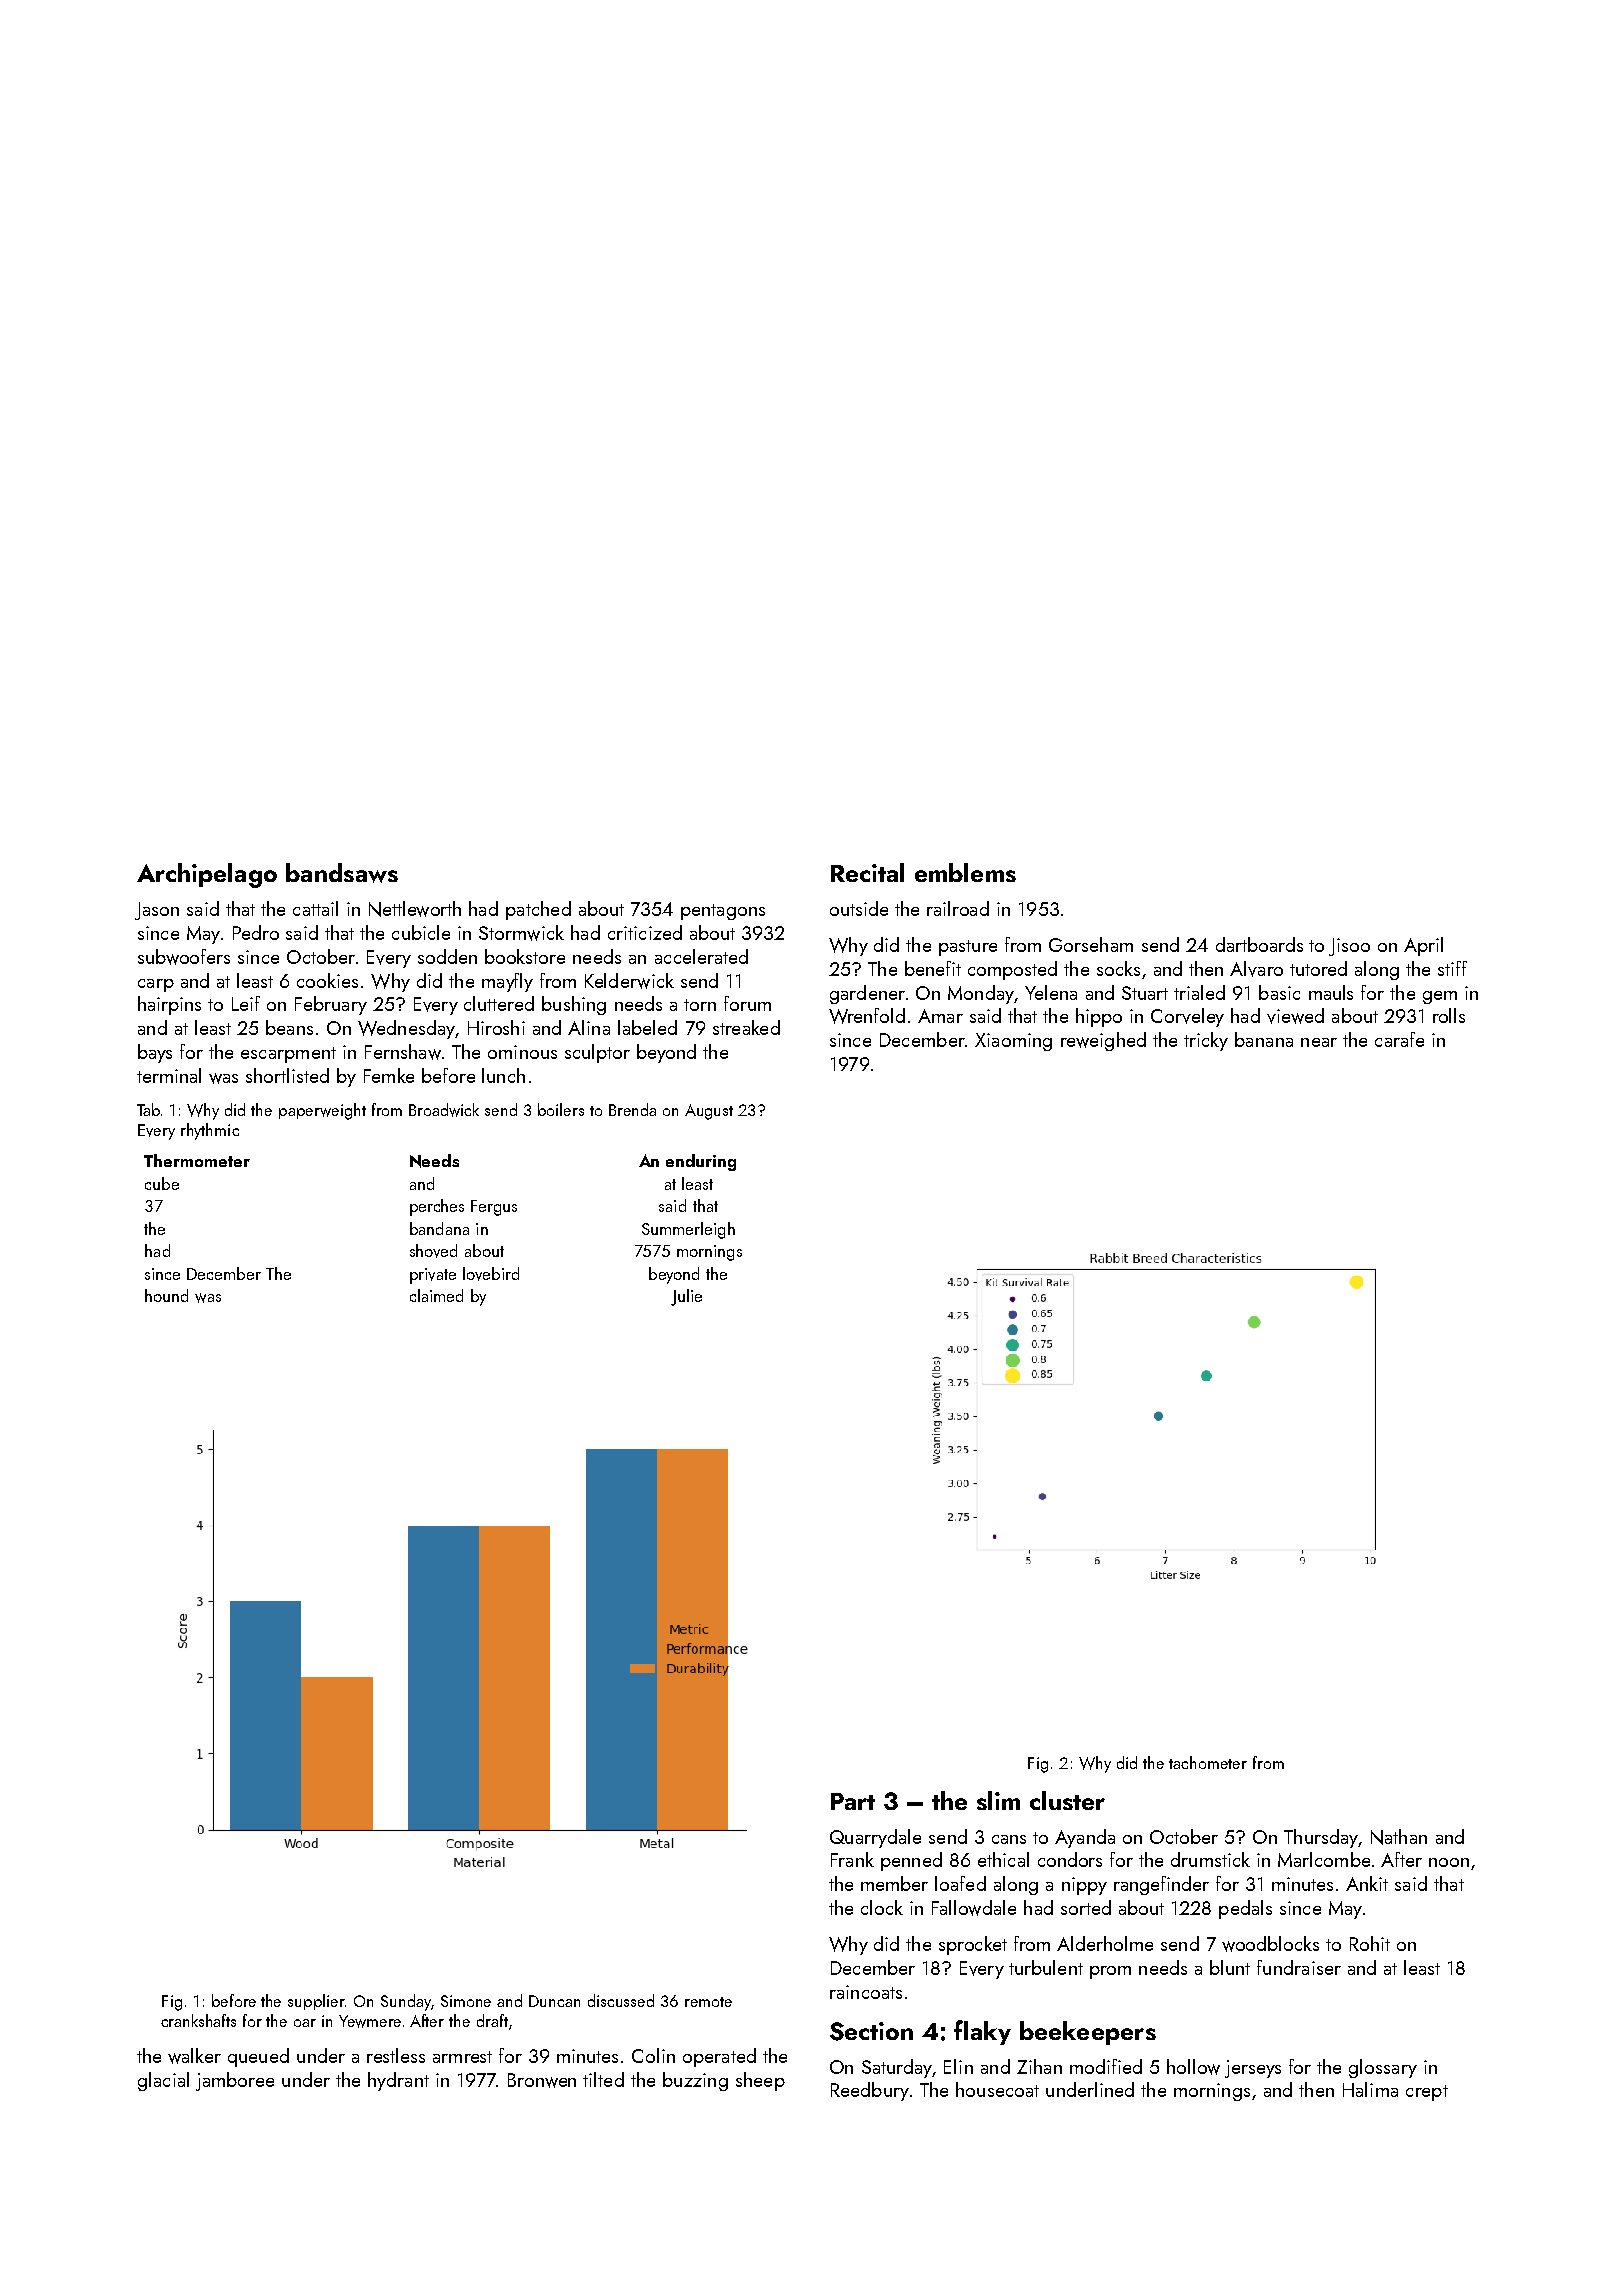 The image size is (1620, 2292). What do you see at coordinates (875, 1838) in the screenshot?
I see `Quarrydale` at bounding box center [875, 1838].
